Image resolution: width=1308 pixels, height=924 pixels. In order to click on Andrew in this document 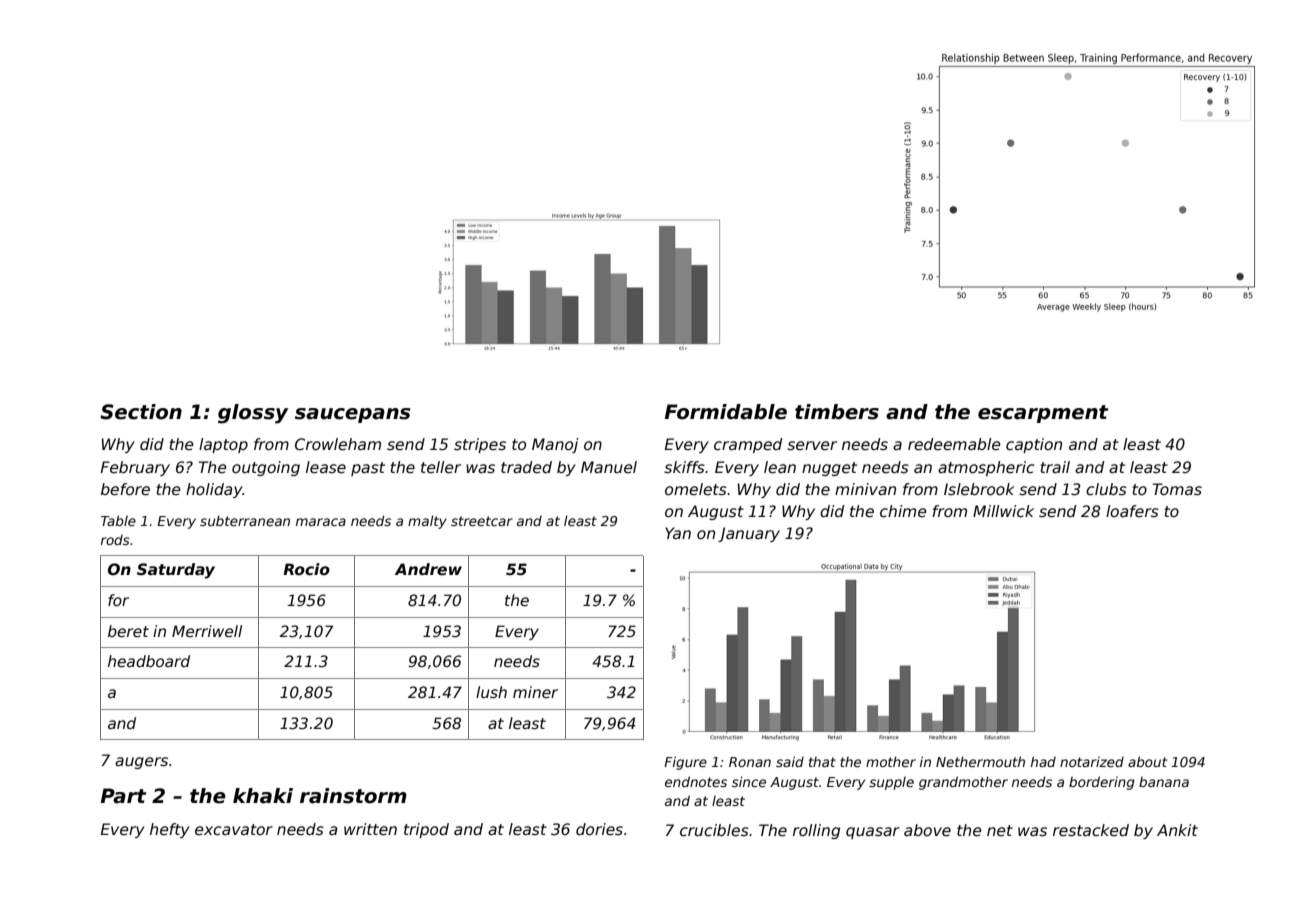, I will do `click(428, 569)`.
